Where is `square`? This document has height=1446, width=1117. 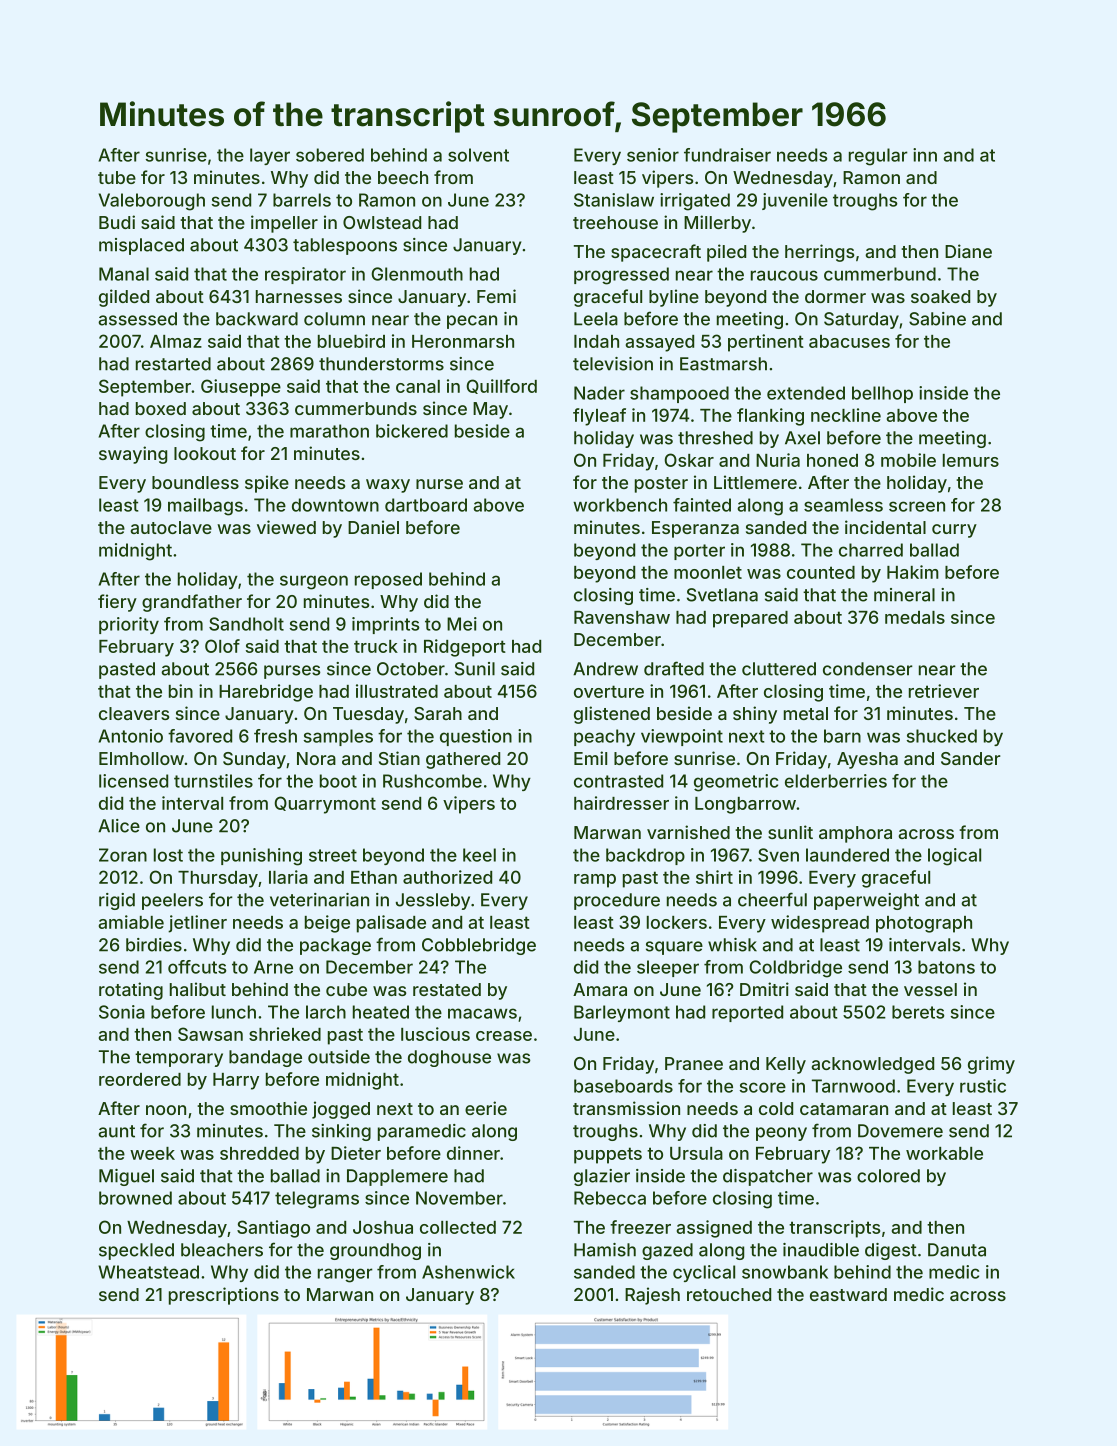
square is located at coordinates (674, 948).
